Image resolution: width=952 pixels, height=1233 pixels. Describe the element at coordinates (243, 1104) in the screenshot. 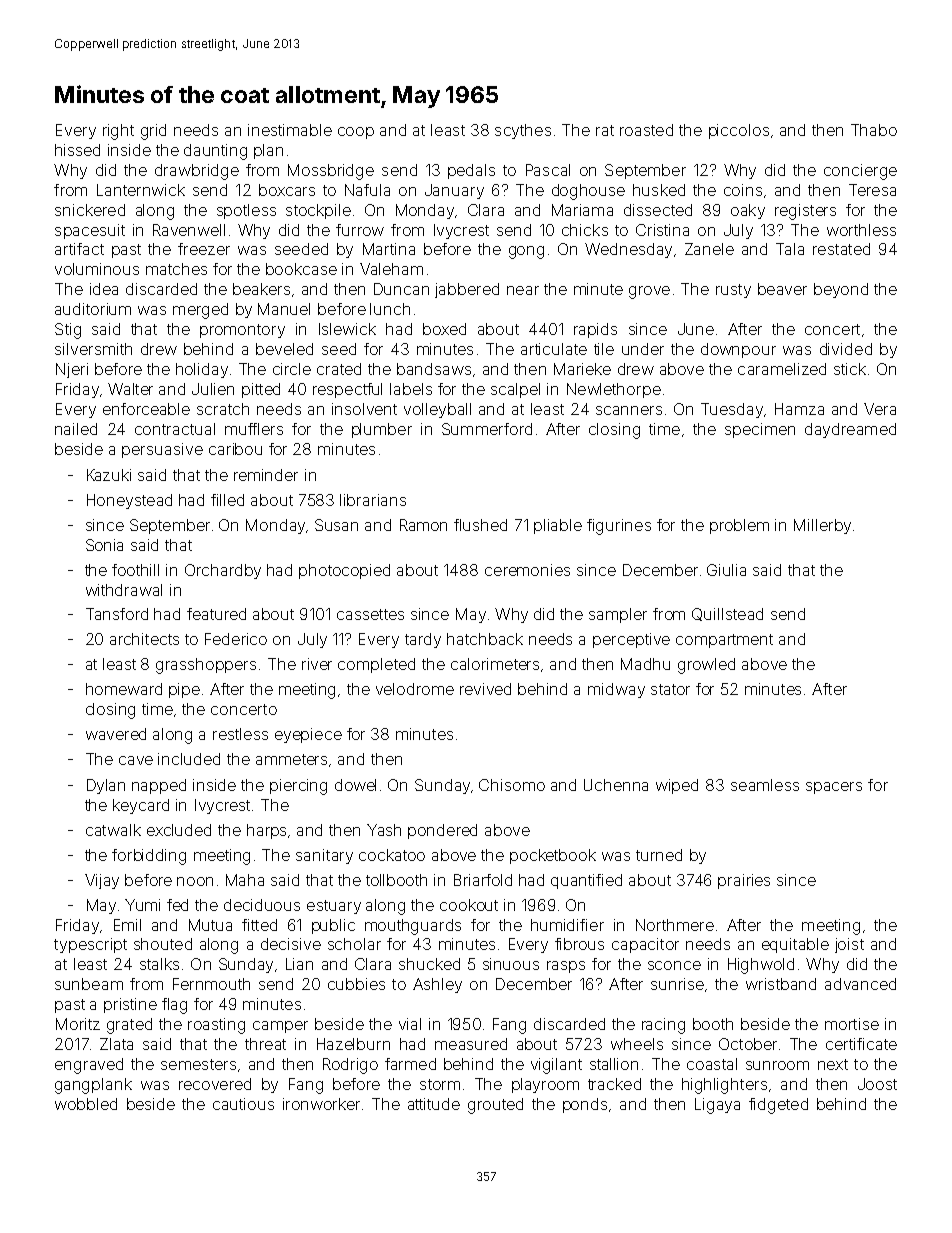

I see `cautious` at that location.
